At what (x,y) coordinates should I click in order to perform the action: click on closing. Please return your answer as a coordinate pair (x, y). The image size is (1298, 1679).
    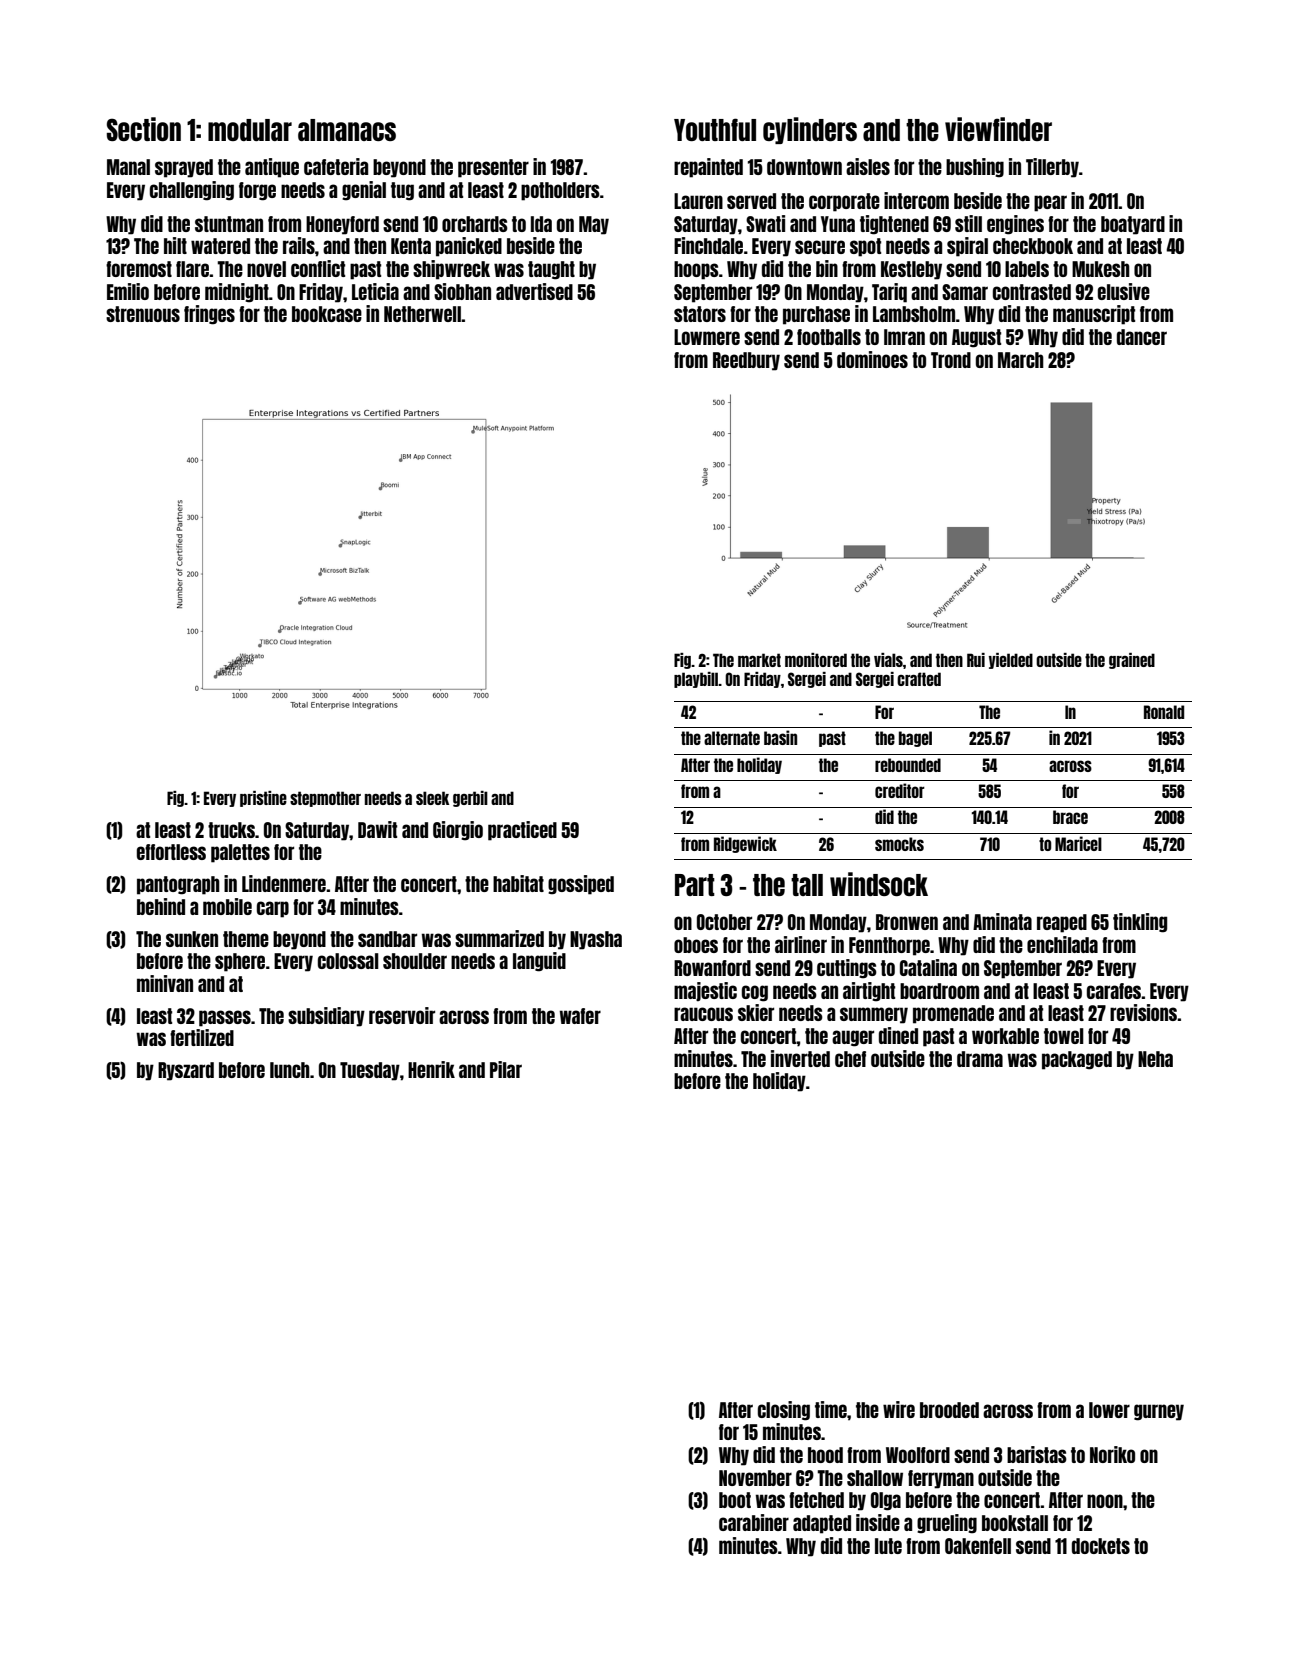
    Looking at the image, I should click on (784, 1411).
